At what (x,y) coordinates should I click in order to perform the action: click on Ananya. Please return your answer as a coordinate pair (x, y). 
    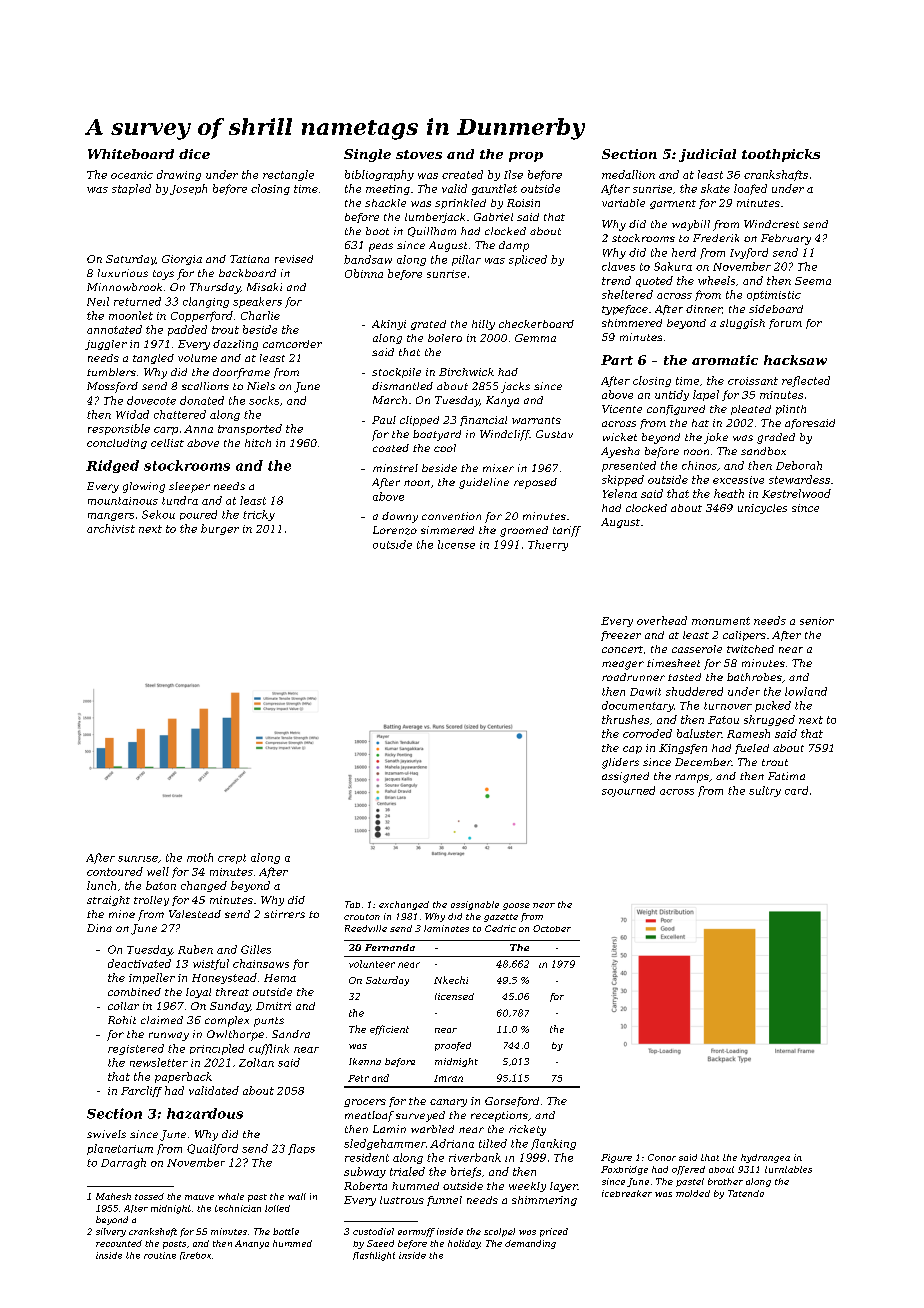
    Looking at the image, I should click on (252, 1244).
